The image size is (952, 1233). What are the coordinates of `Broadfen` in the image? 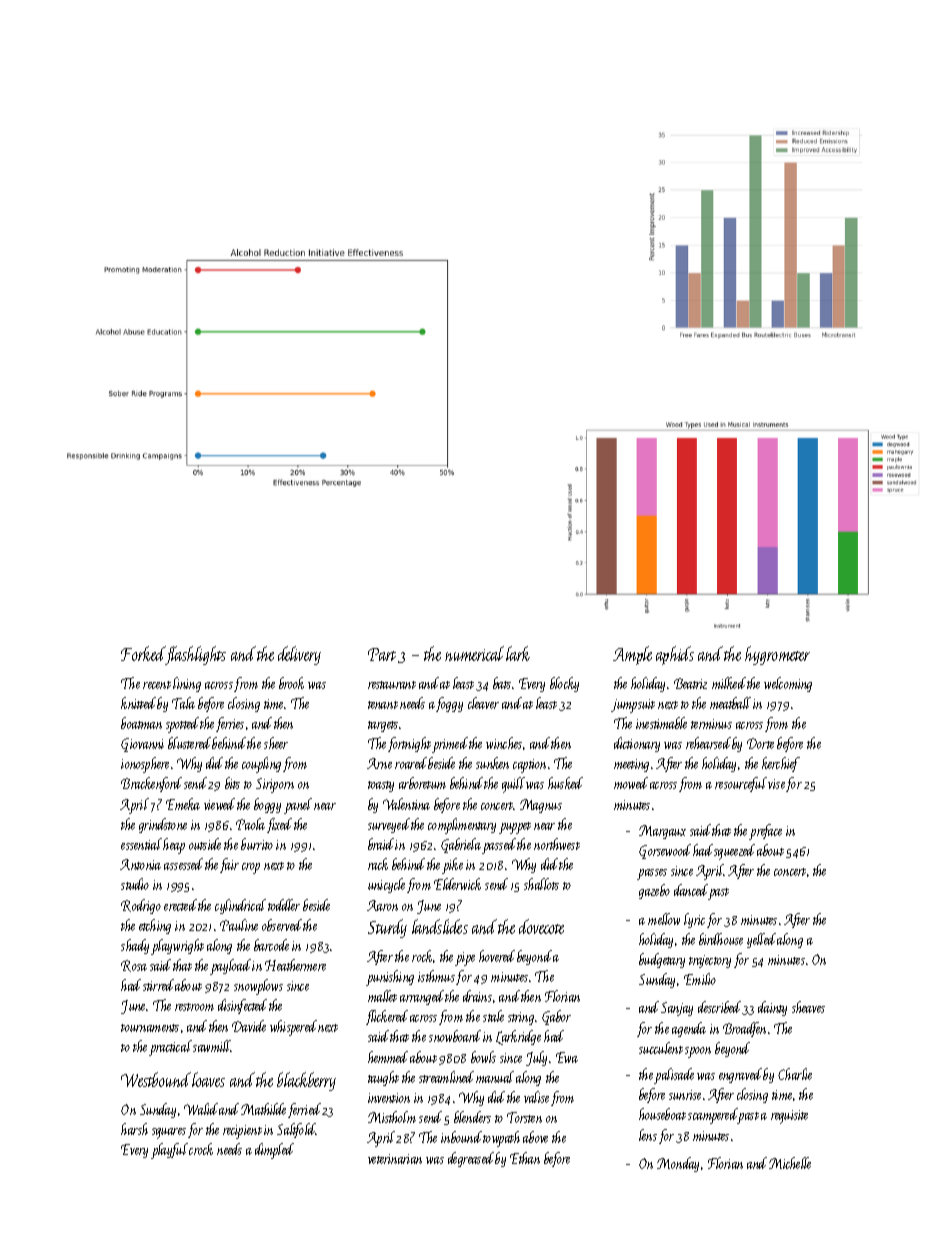 It's located at (744, 1029).
